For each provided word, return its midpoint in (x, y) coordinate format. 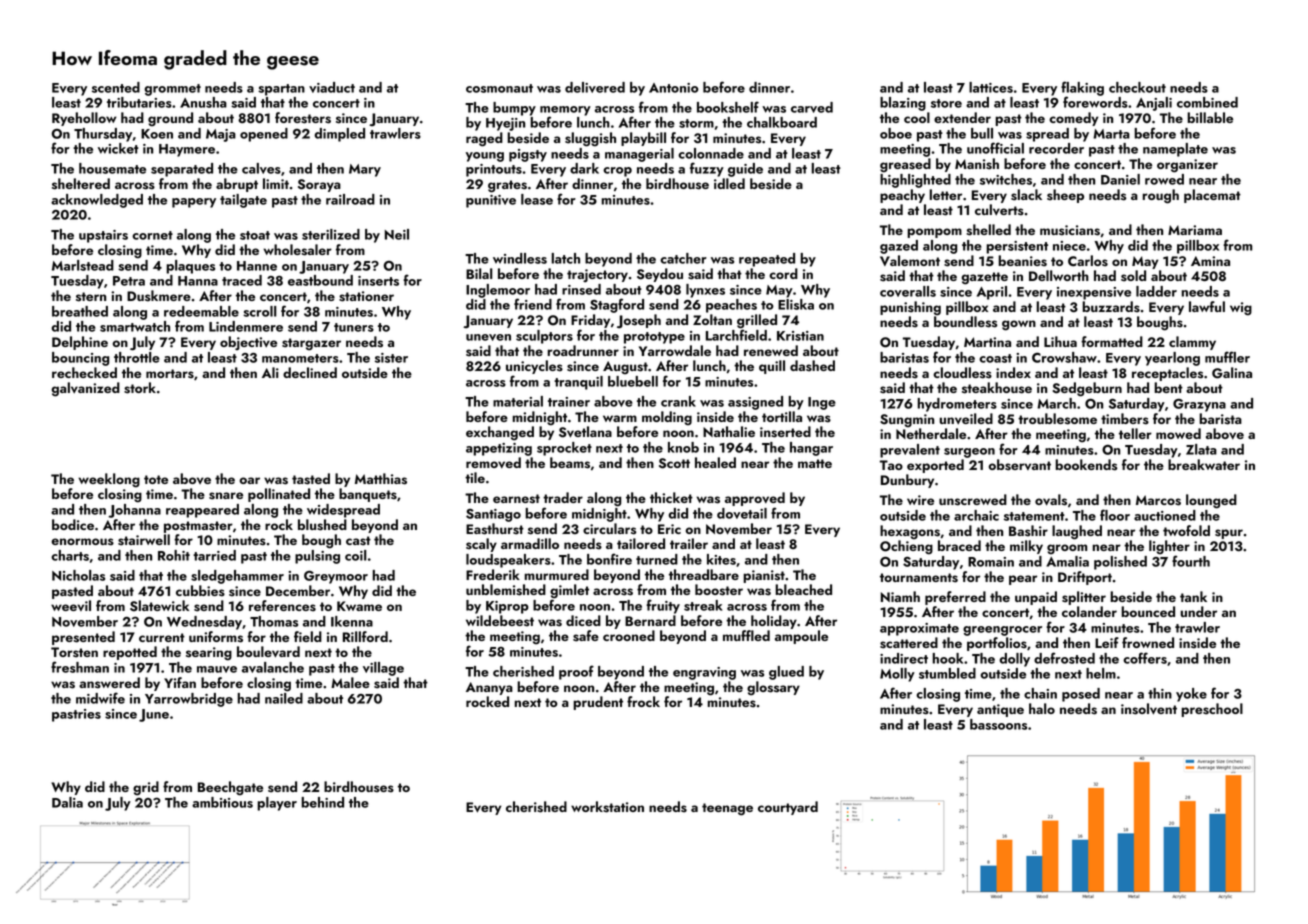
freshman (80, 667)
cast (358, 541)
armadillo (530, 543)
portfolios (997, 644)
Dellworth (1059, 275)
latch (565, 258)
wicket (118, 148)
